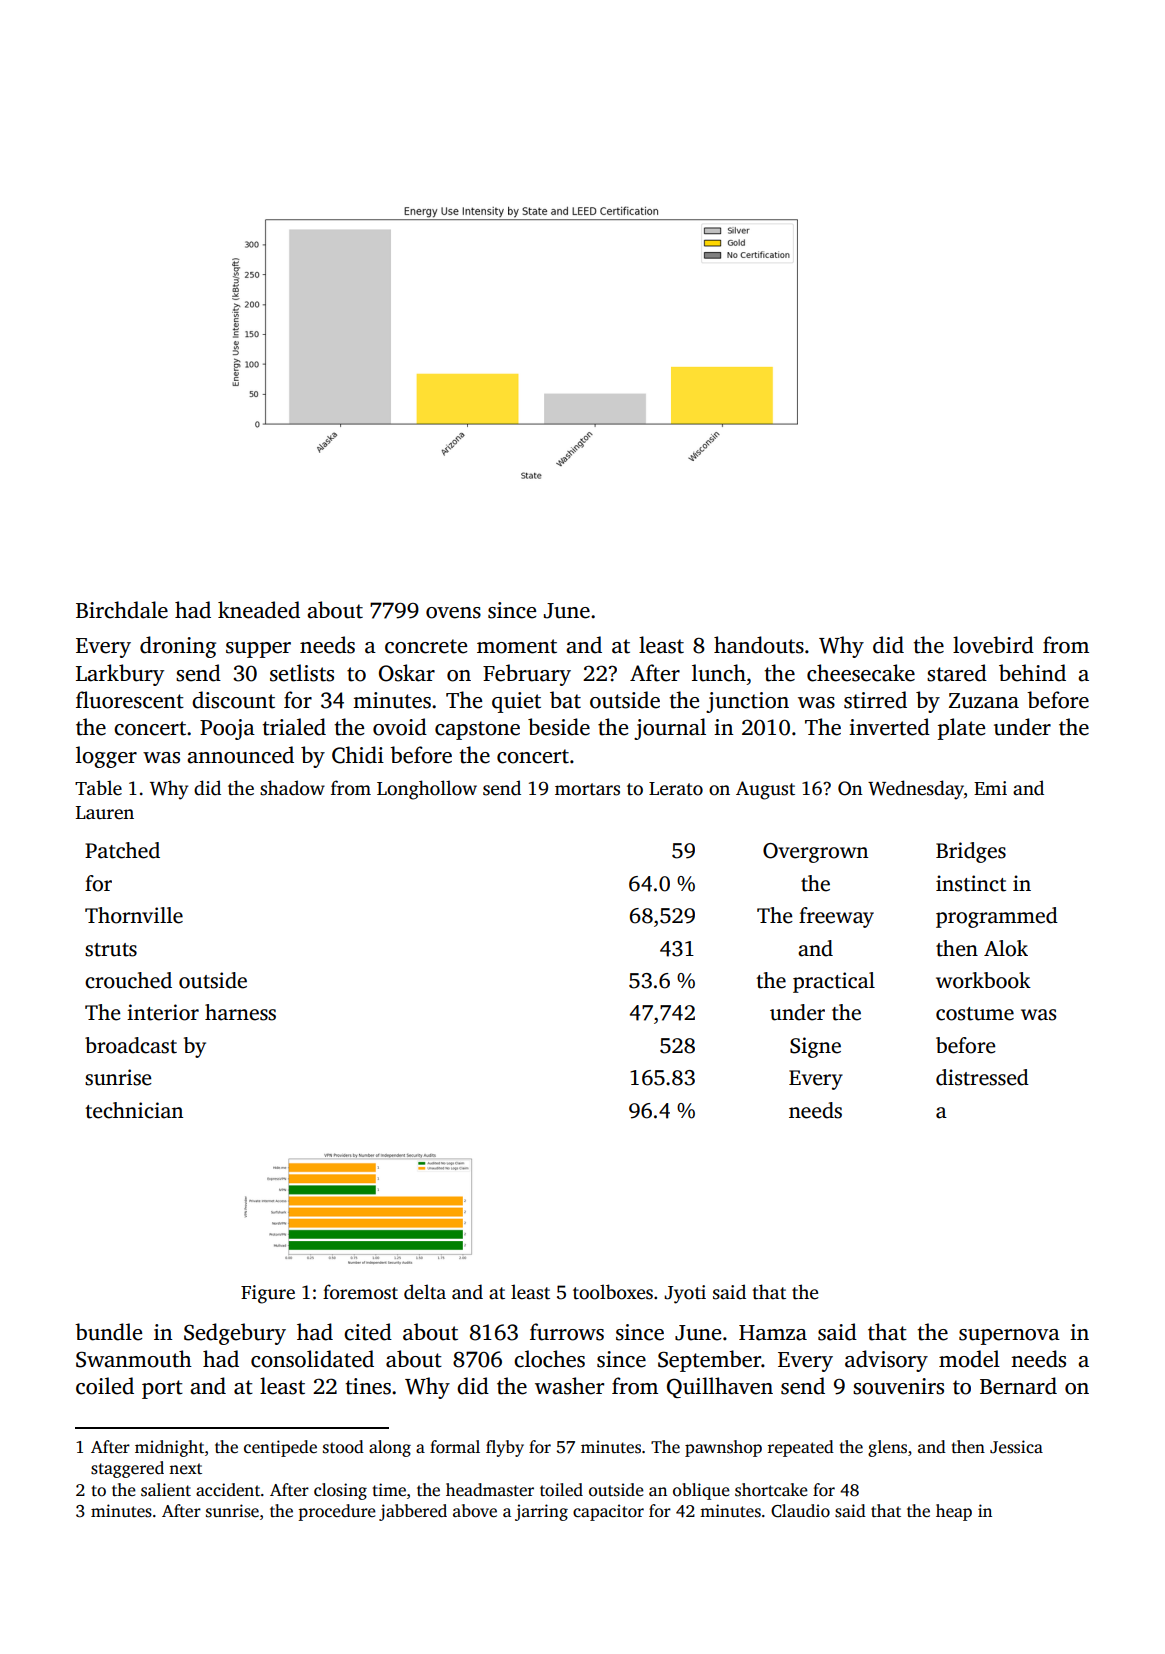  Describe the element at coordinates (993, 645) in the page. I see `lovebird` at that location.
